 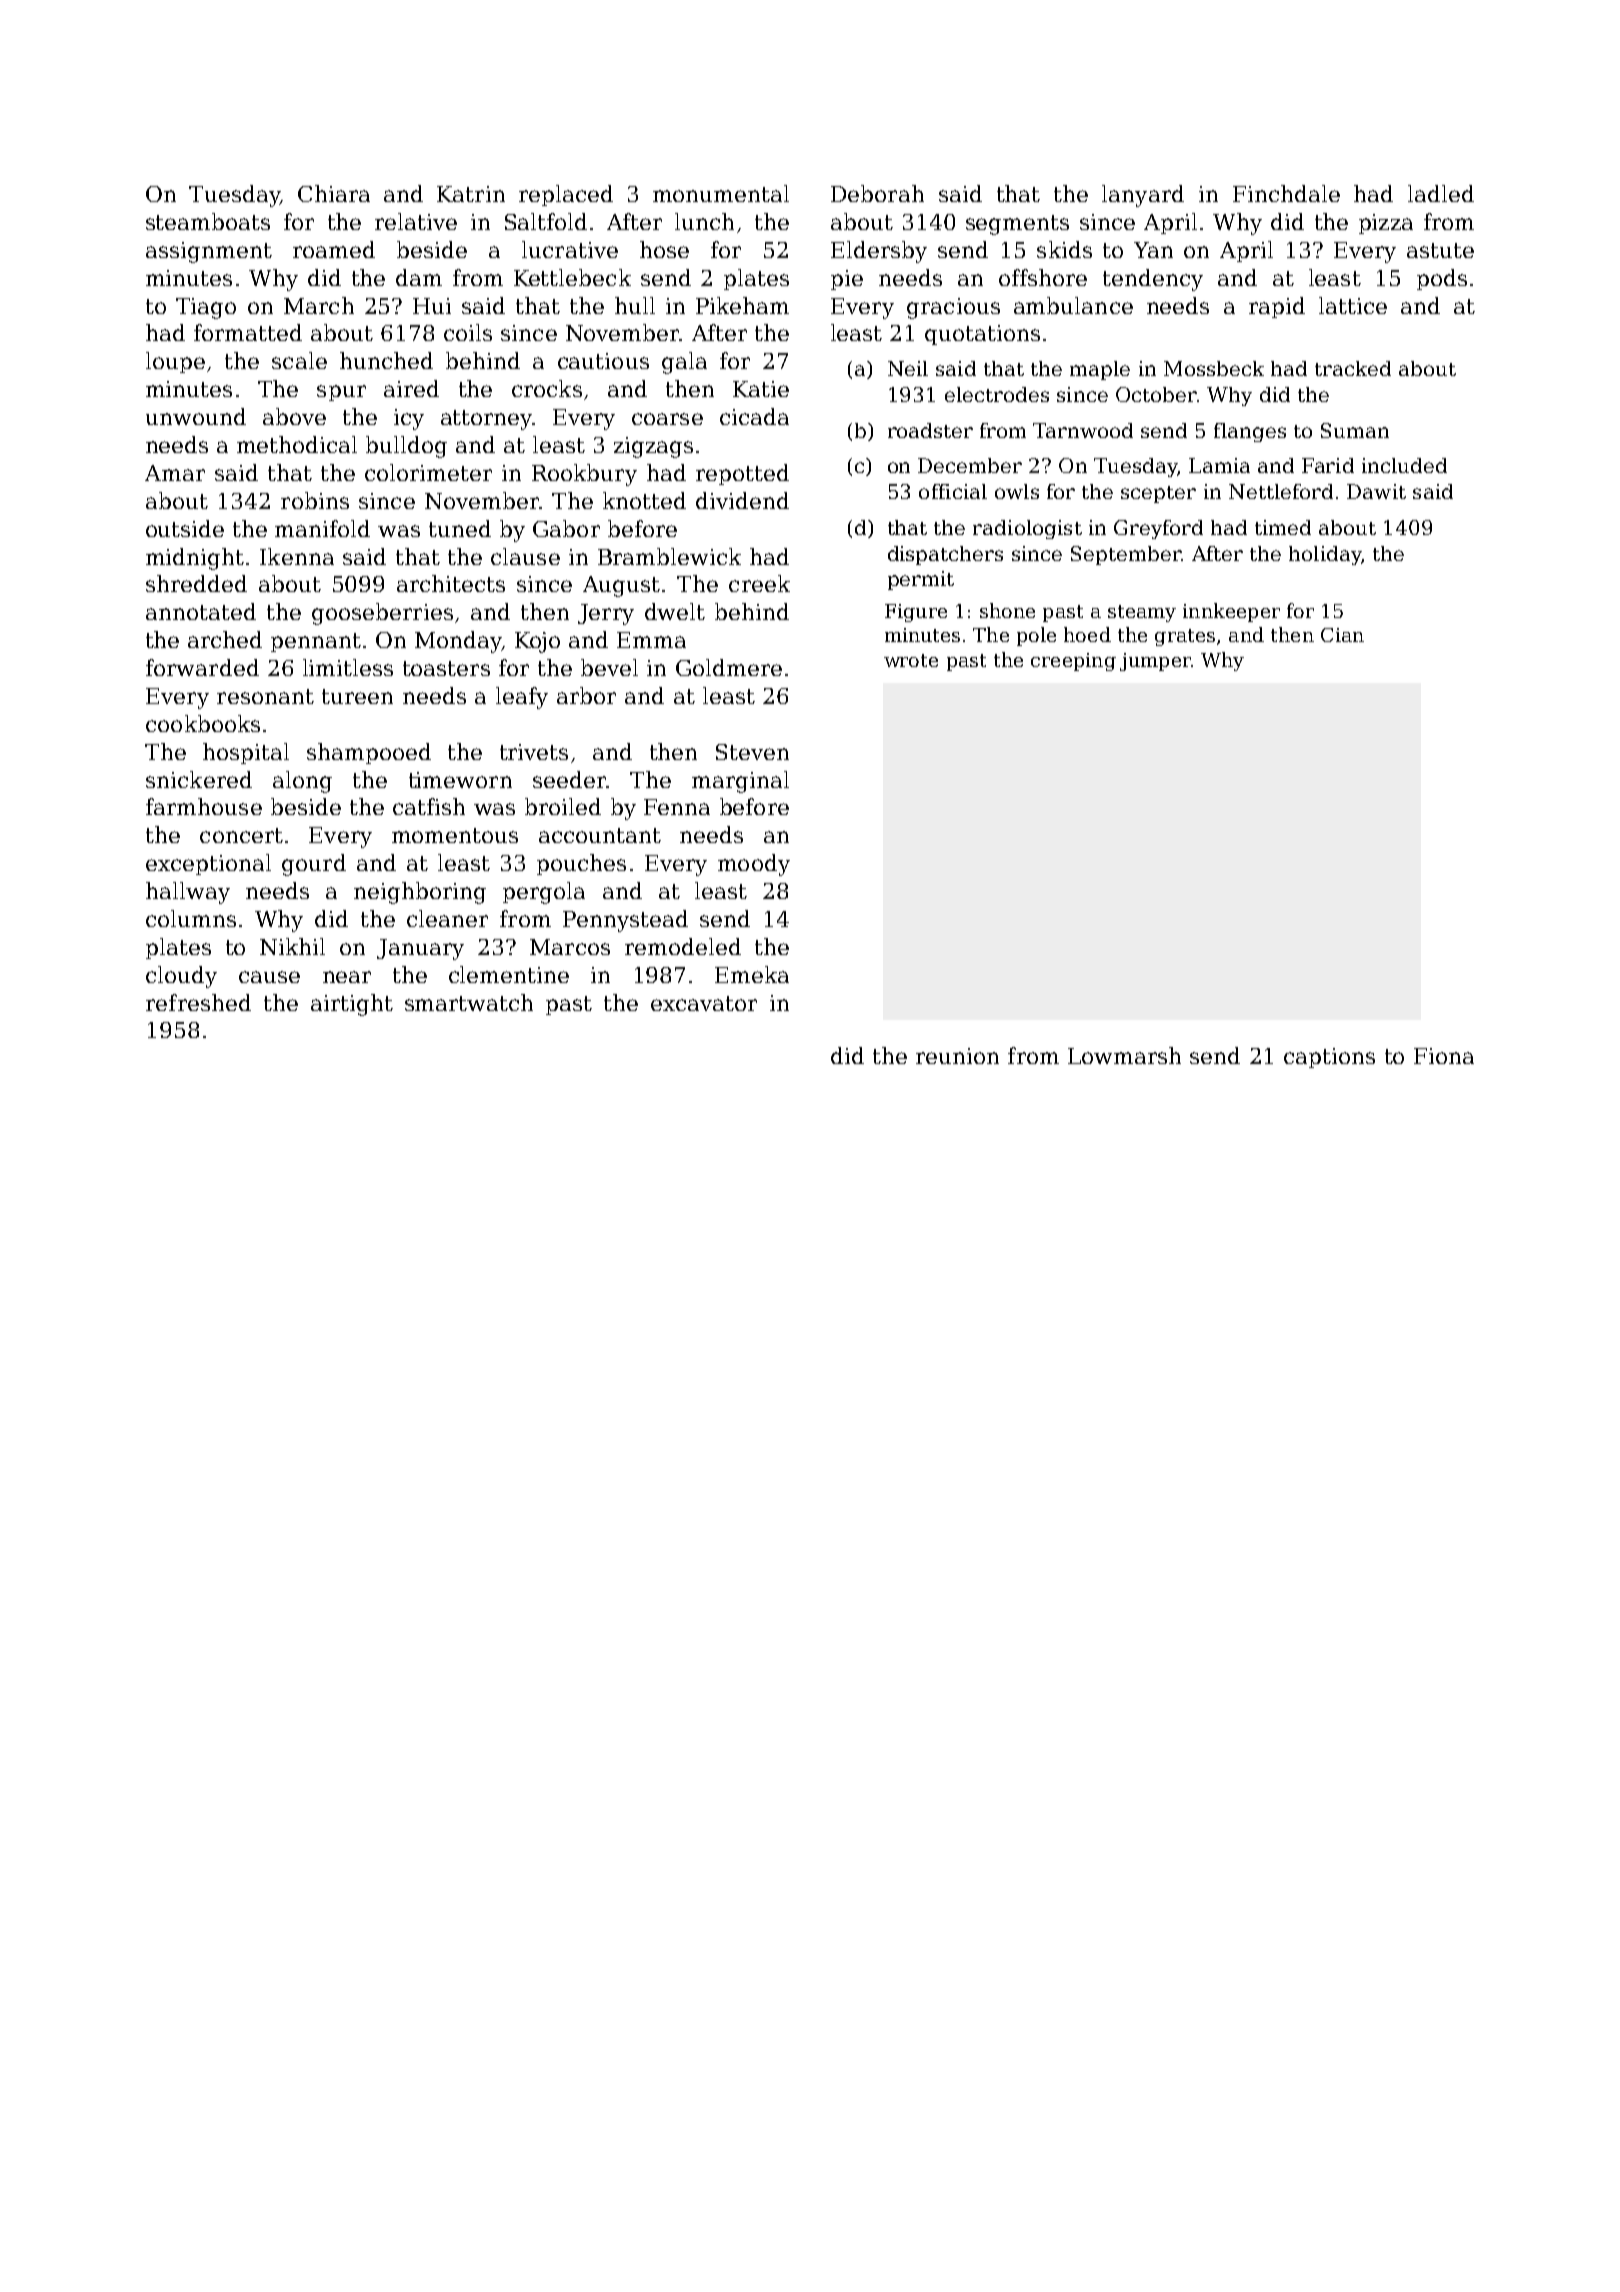 What do you see at coordinates (908, 368) in the page?
I see `Neil` at bounding box center [908, 368].
